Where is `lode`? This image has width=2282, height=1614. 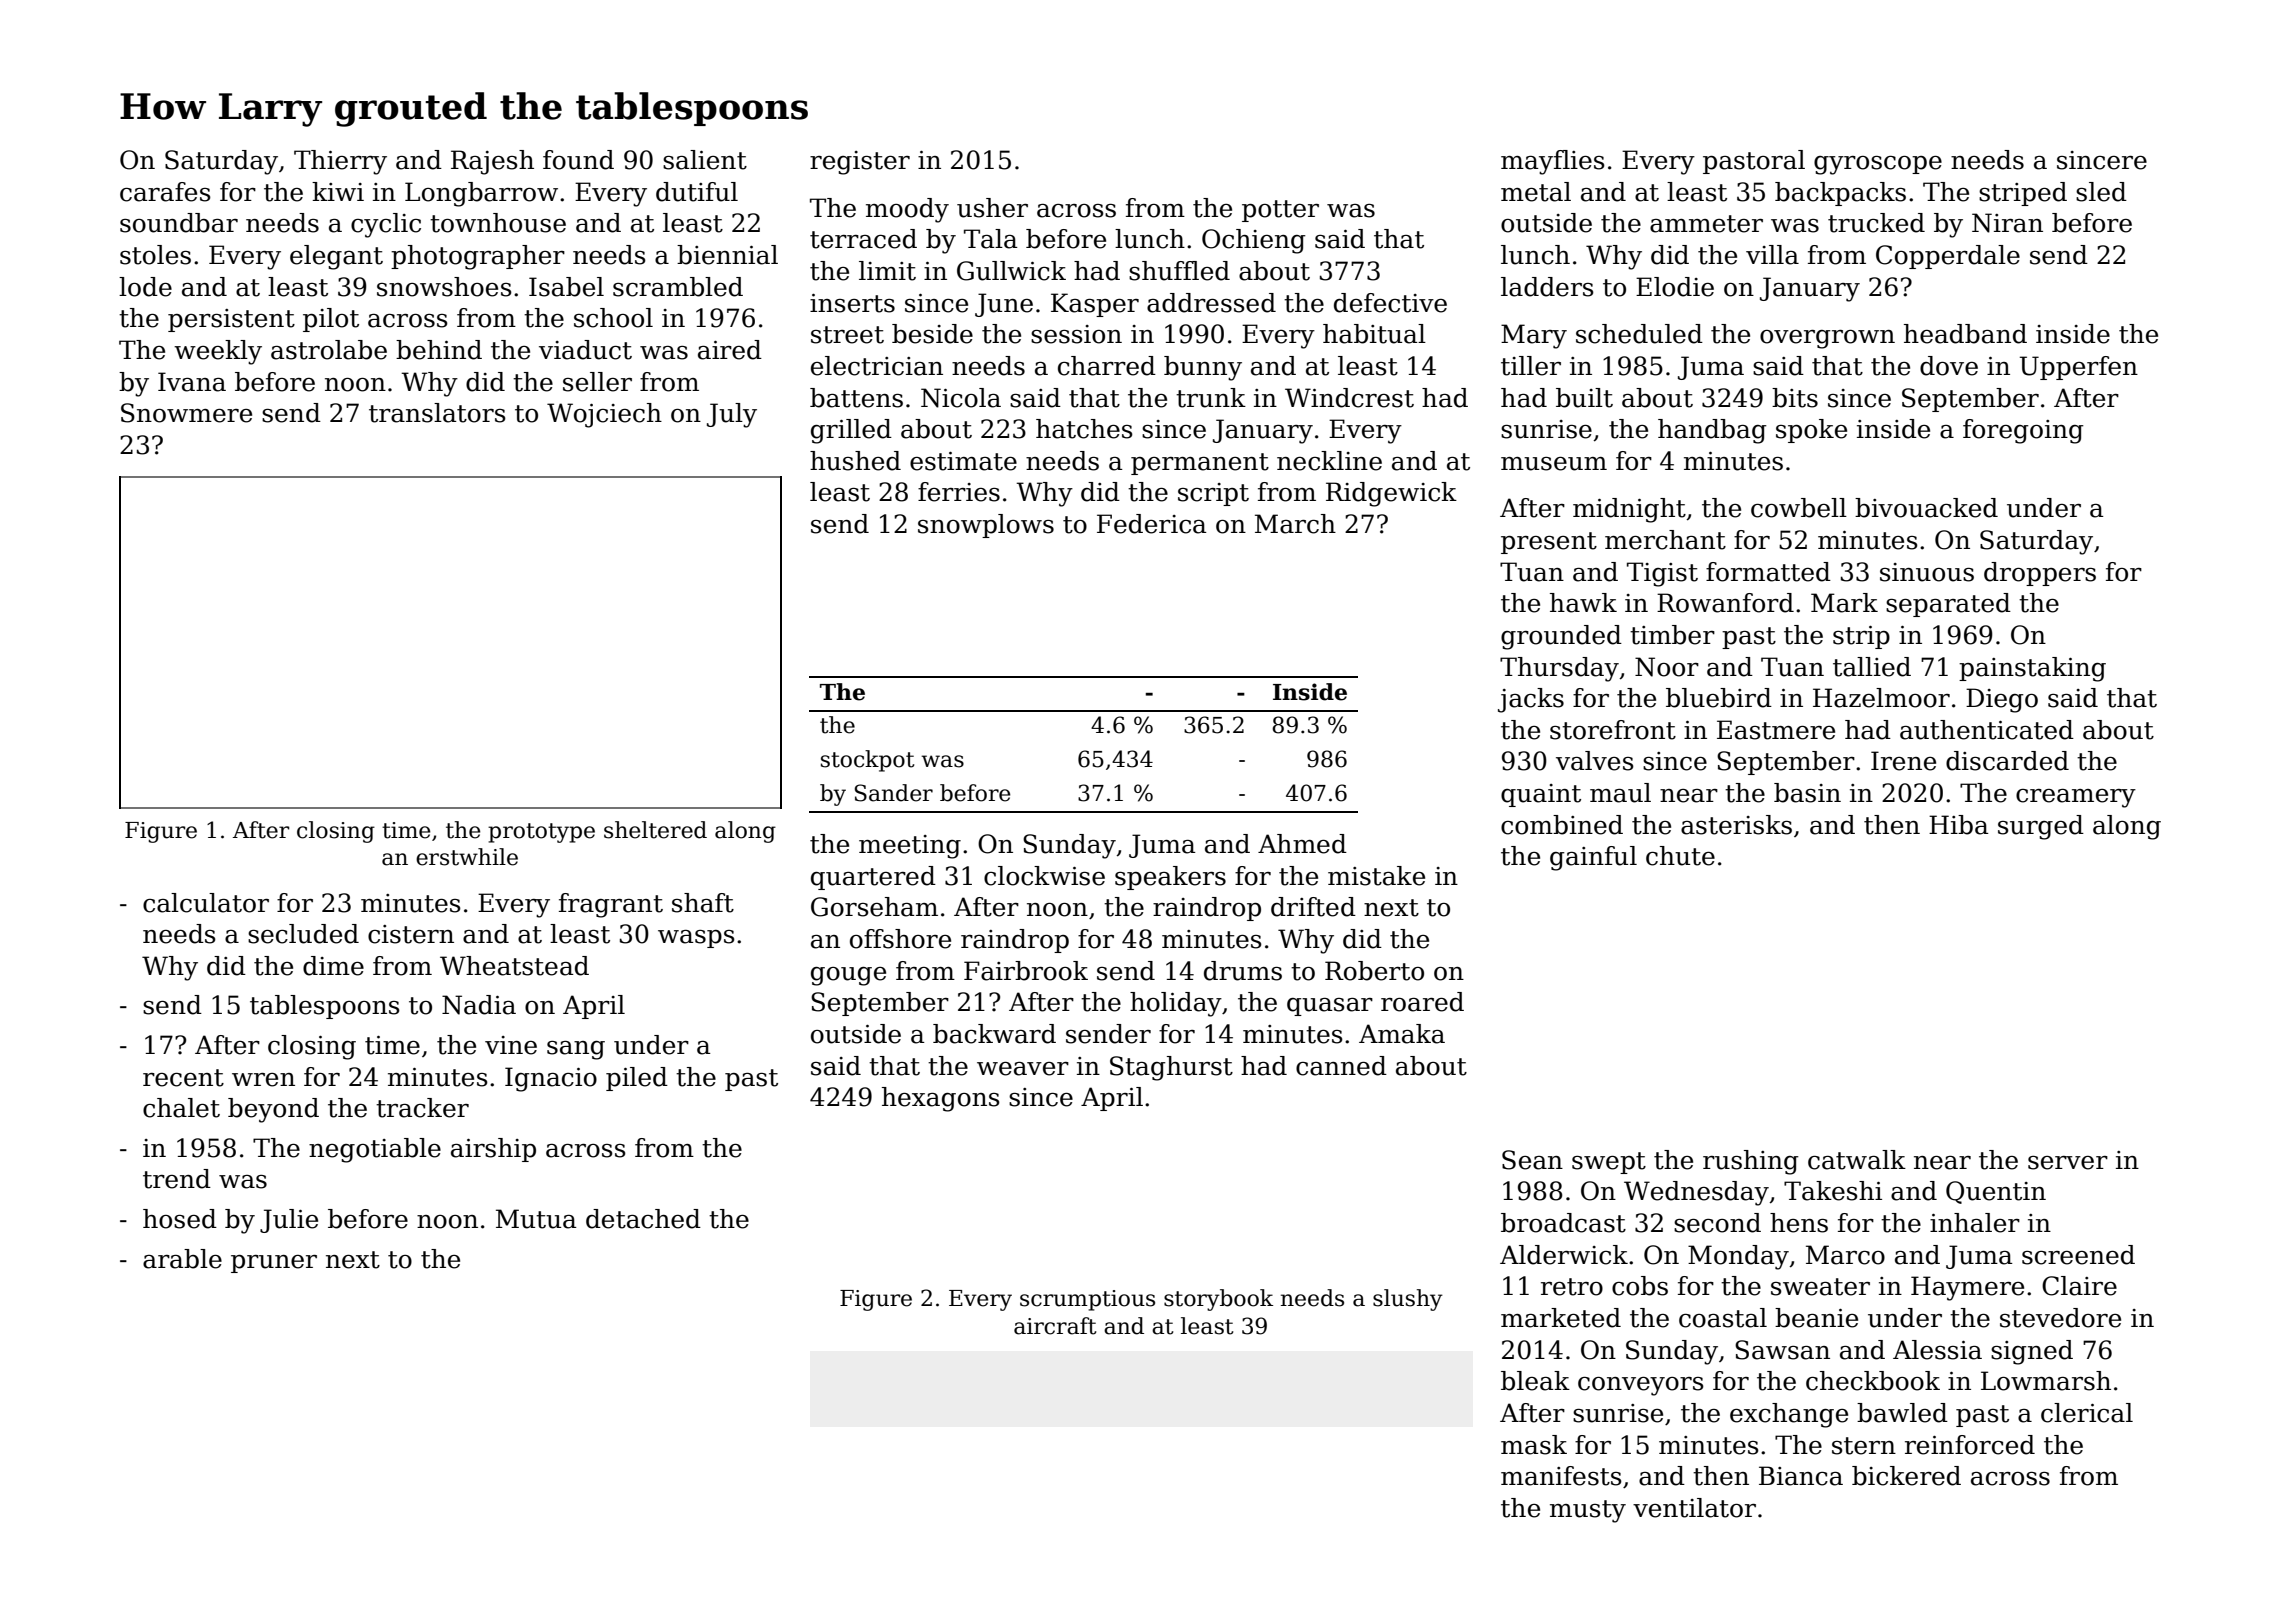
lode is located at coordinates (145, 287).
